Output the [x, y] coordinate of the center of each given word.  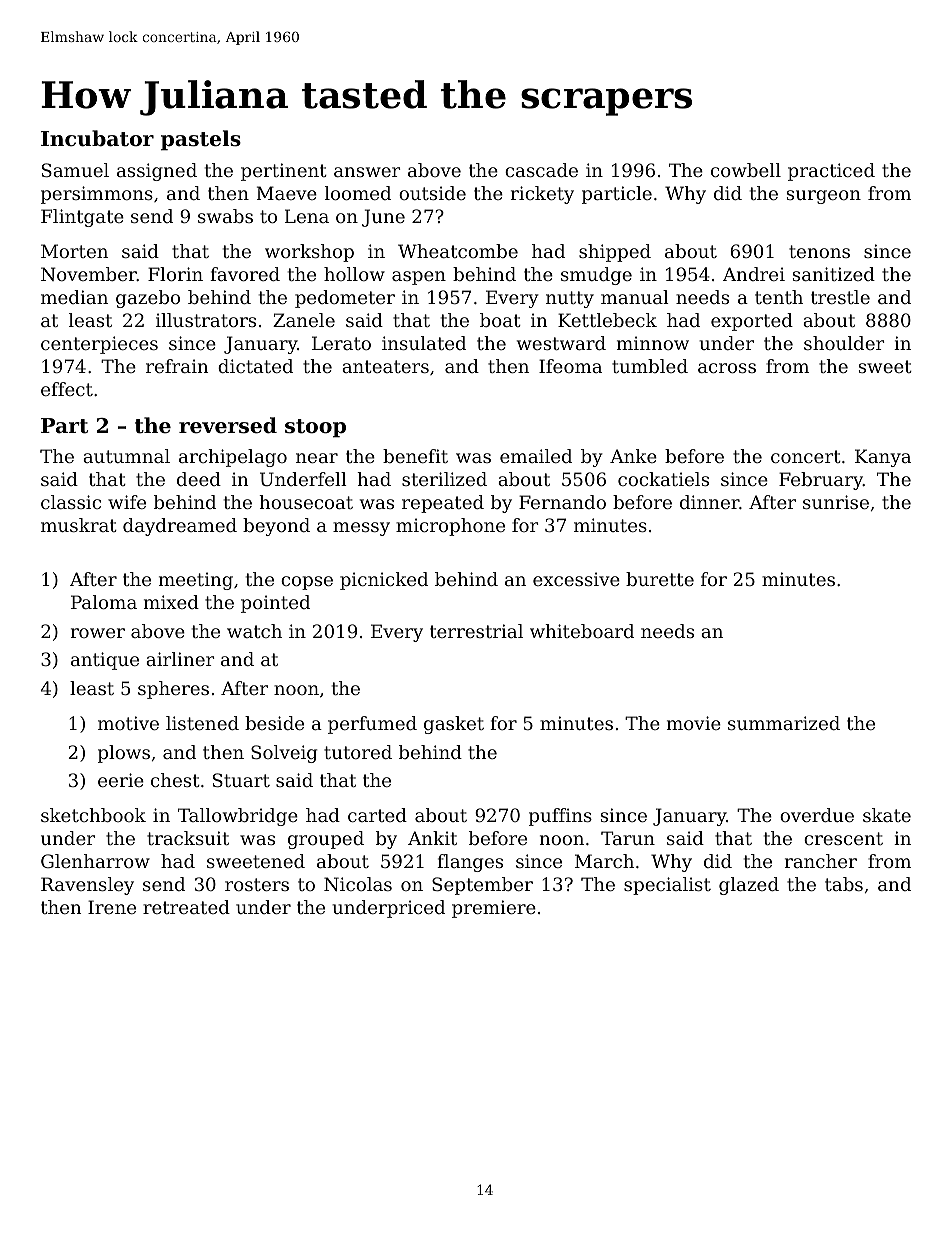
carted [377, 815]
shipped [615, 253]
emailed [536, 456]
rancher [821, 861]
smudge [596, 276]
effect [67, 389]
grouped [326, 840]
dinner [709, 502]
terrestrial [476, 631]
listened [202, 723]
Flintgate [82, 218]
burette [660, 579]
